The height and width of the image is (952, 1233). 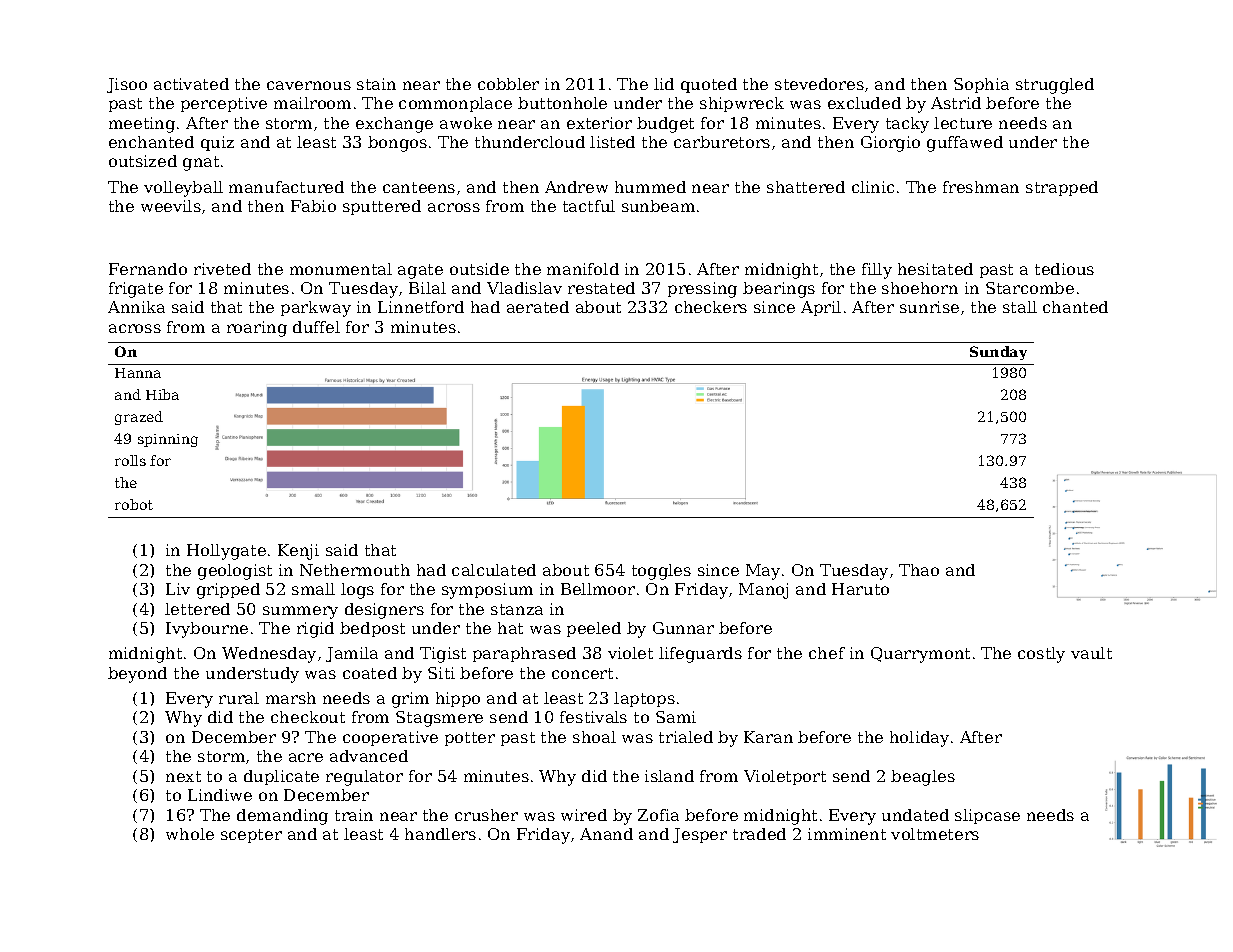 I want to click on regulator, so click(x=364, y=778).
